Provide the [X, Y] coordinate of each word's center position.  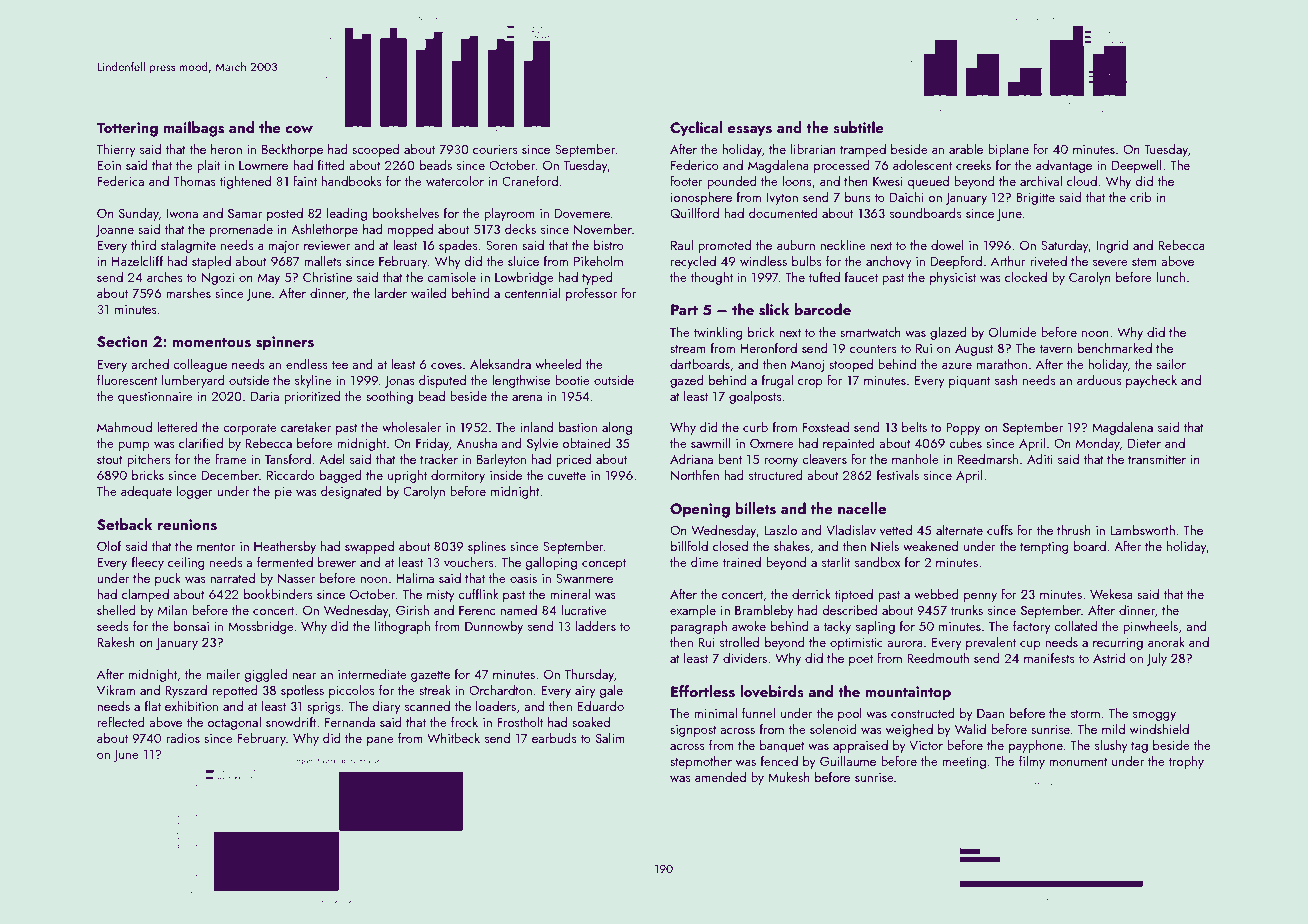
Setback [124, 524]
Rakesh [116, 642]
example [693, 611]
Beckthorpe [292, 150]
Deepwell [1137, 166]
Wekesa [1111, 593]
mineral [570, 593]
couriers [495, 149]
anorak [1166, 641]
